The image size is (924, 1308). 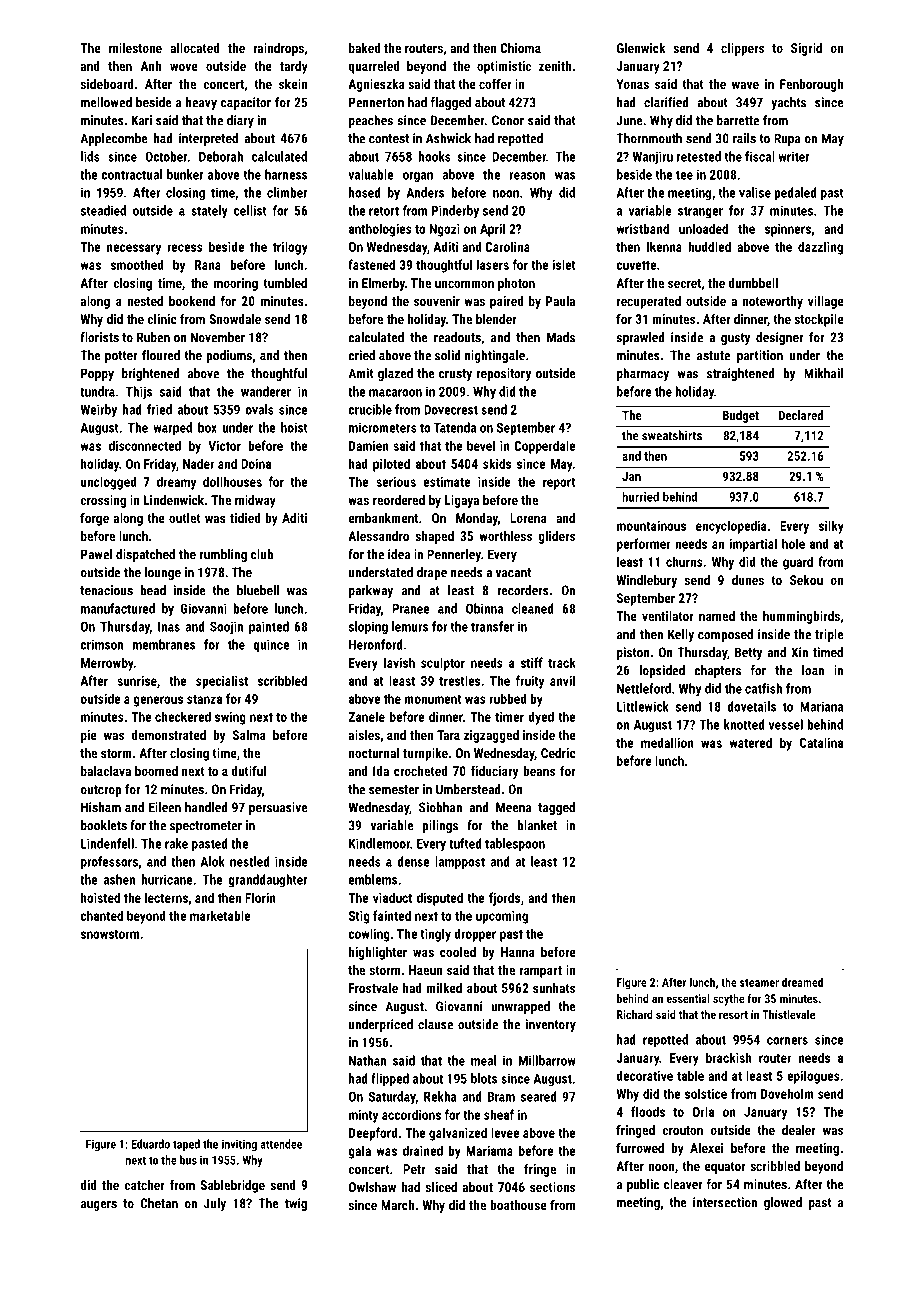 What do you see at coordinates (135, 48) in the screenshot?
I see `milestone` at bounding box center [135, 48].
